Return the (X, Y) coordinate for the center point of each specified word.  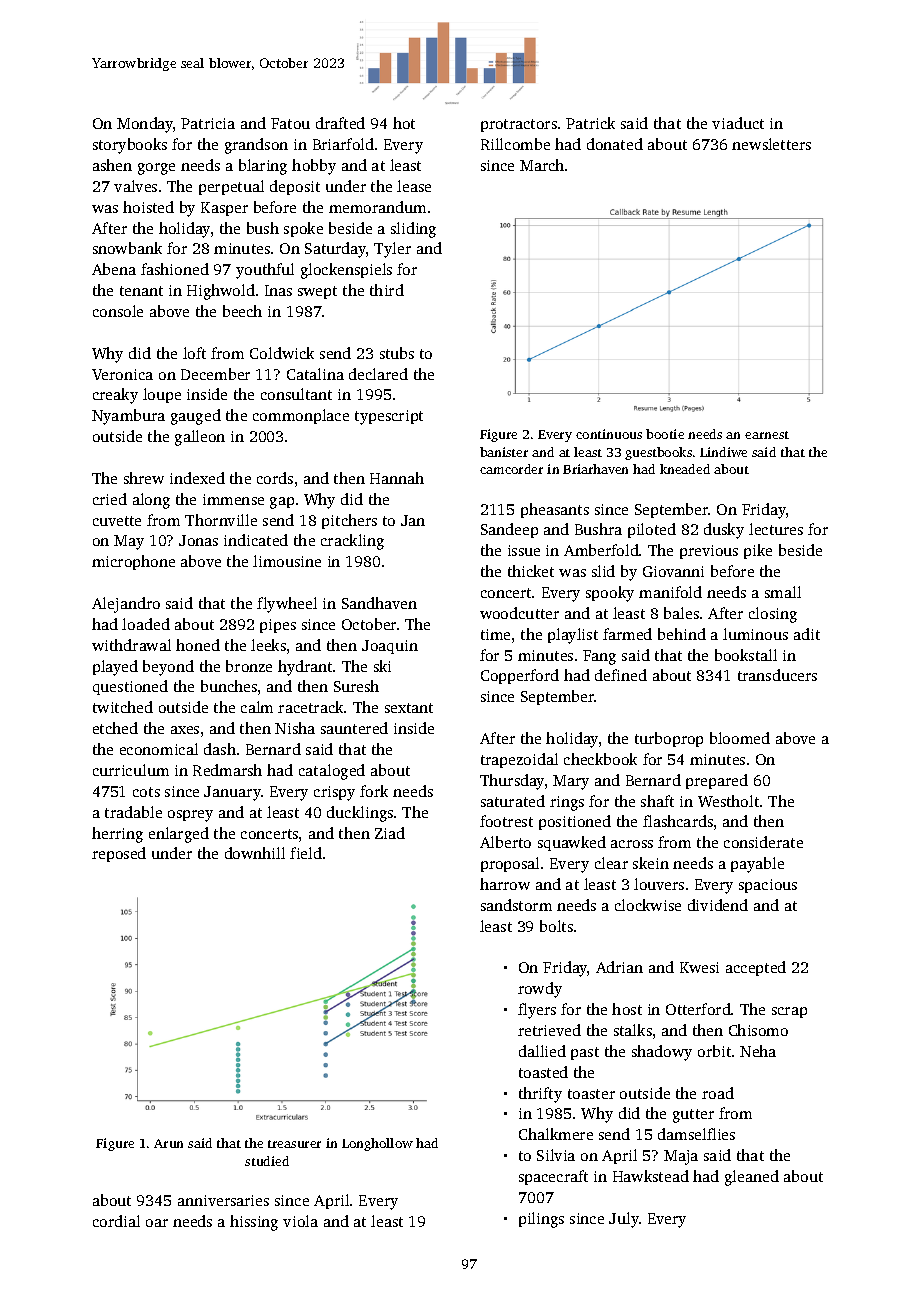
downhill (255, 853)
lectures (776, 529)
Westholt (728, 801)
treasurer (294, 1144)
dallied (542, 1051)
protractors (519, 125)
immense (233, 499)
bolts (556, 926)
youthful (265, 271)
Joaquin (390, 647)
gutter (693, 1116)
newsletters (771, 144)
